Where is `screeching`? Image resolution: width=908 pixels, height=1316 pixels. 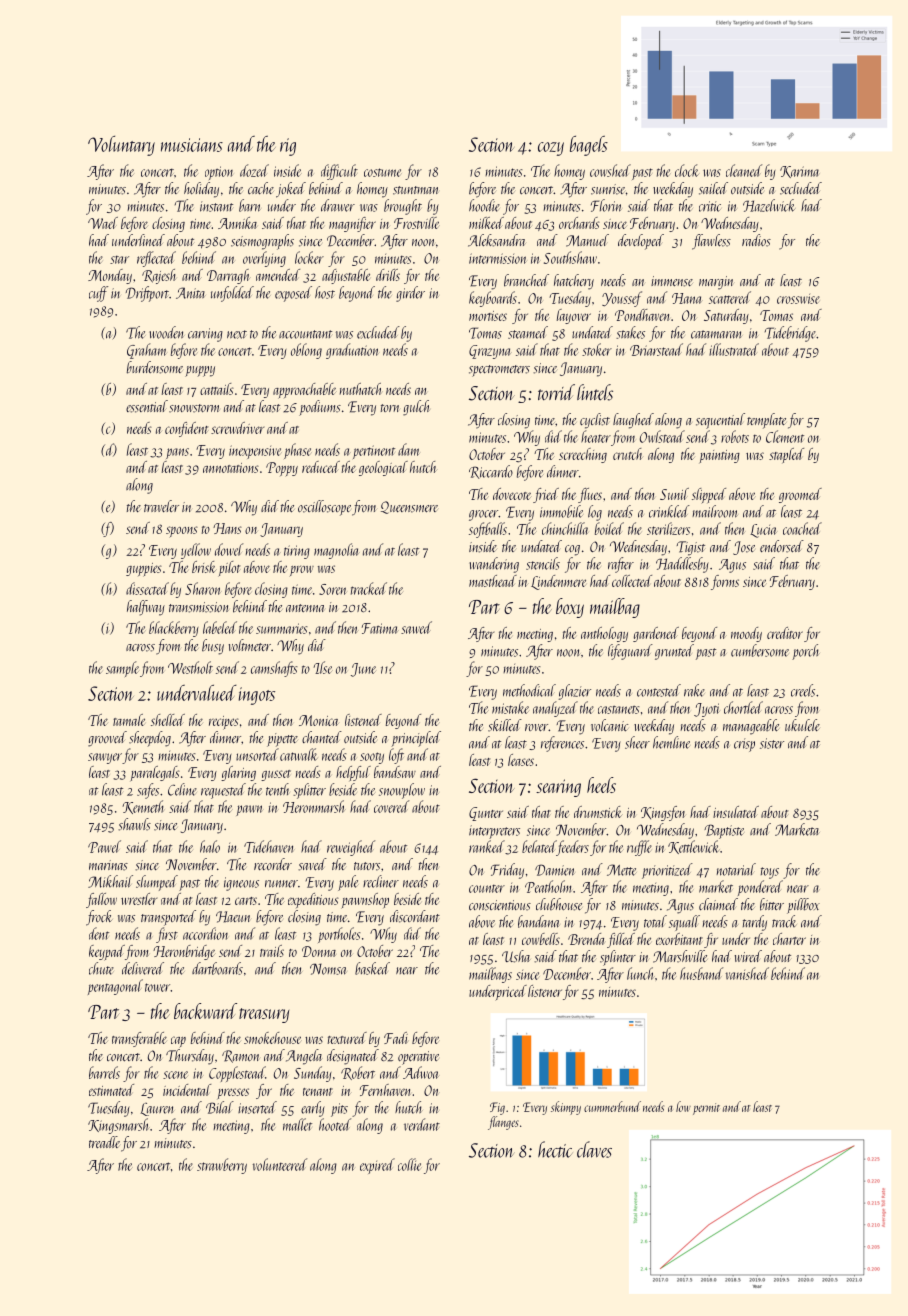
screeching is located at coordinates (583, 455).
